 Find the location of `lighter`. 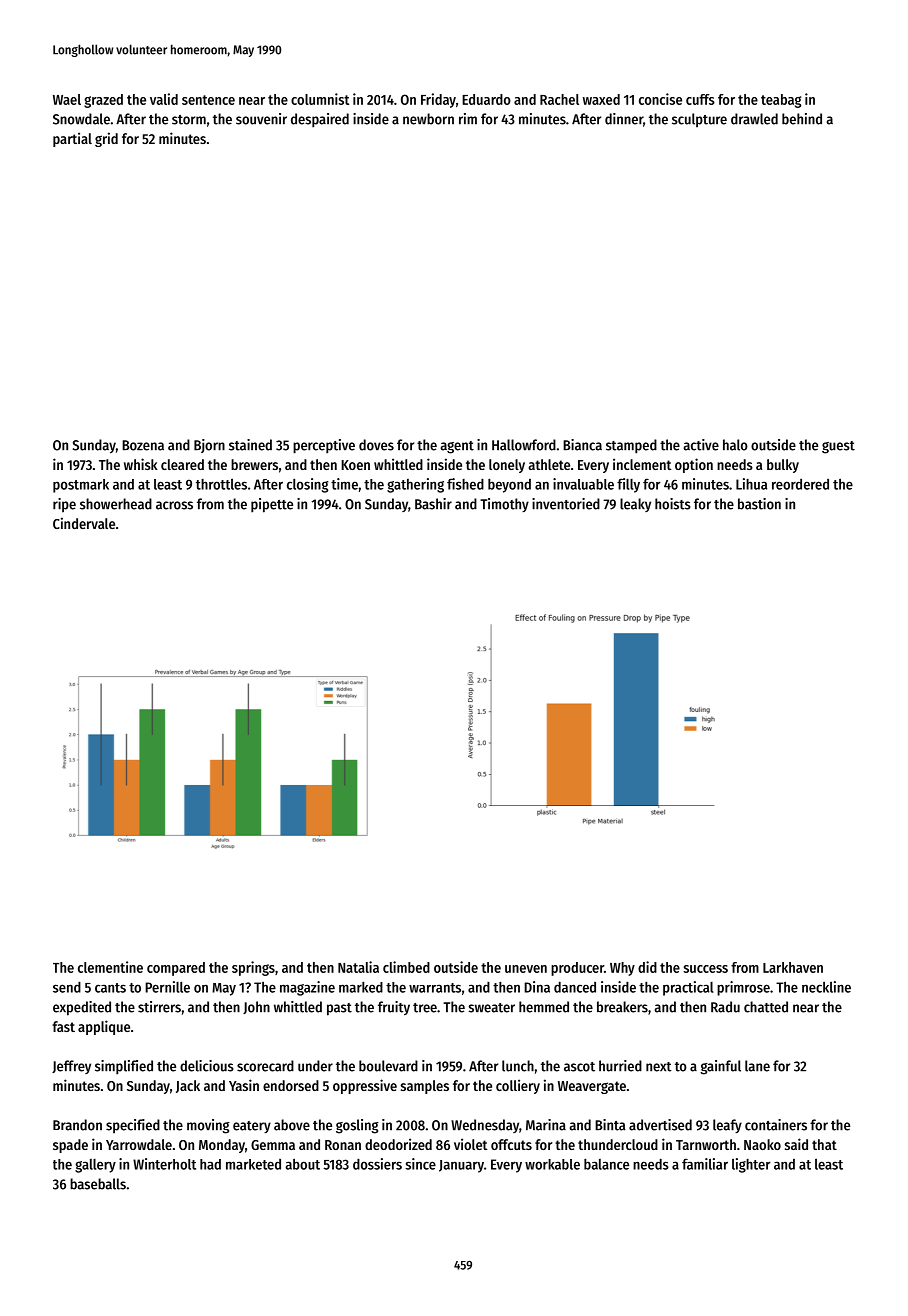

lighter is located at coordinates (751, 1165).
